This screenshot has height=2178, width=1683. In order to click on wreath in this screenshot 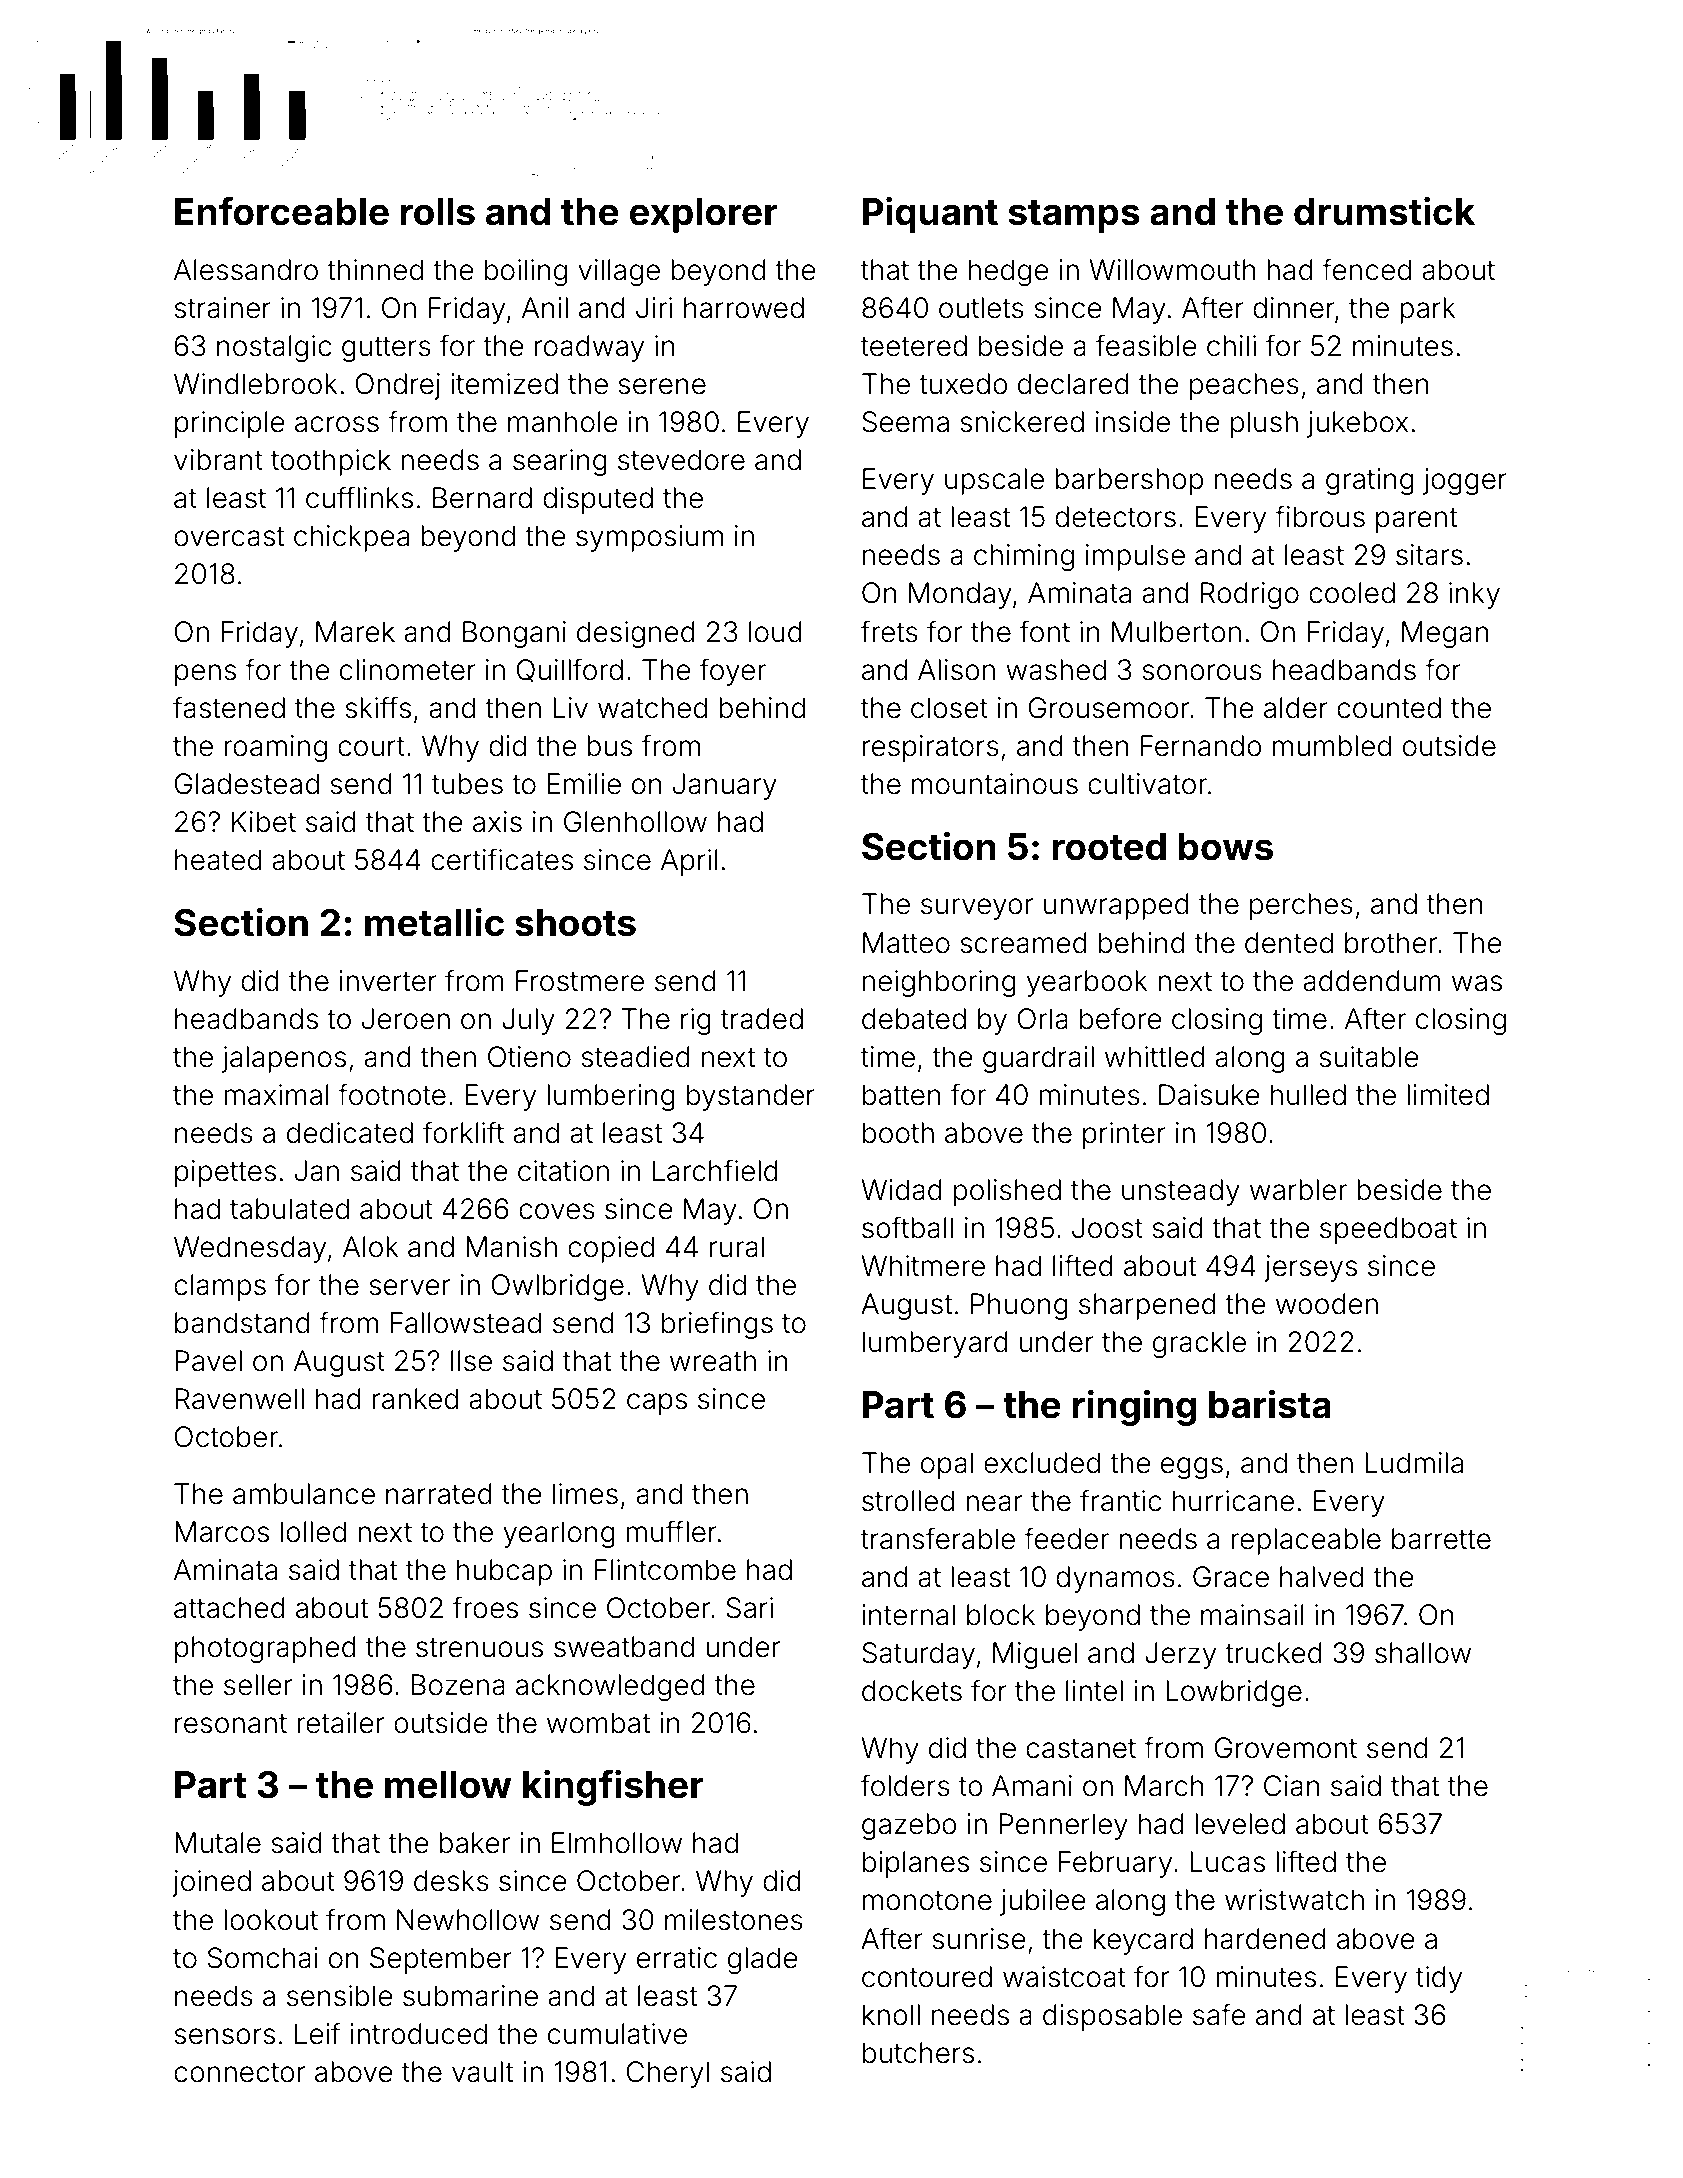, I will do `click(713, 1361)`.
